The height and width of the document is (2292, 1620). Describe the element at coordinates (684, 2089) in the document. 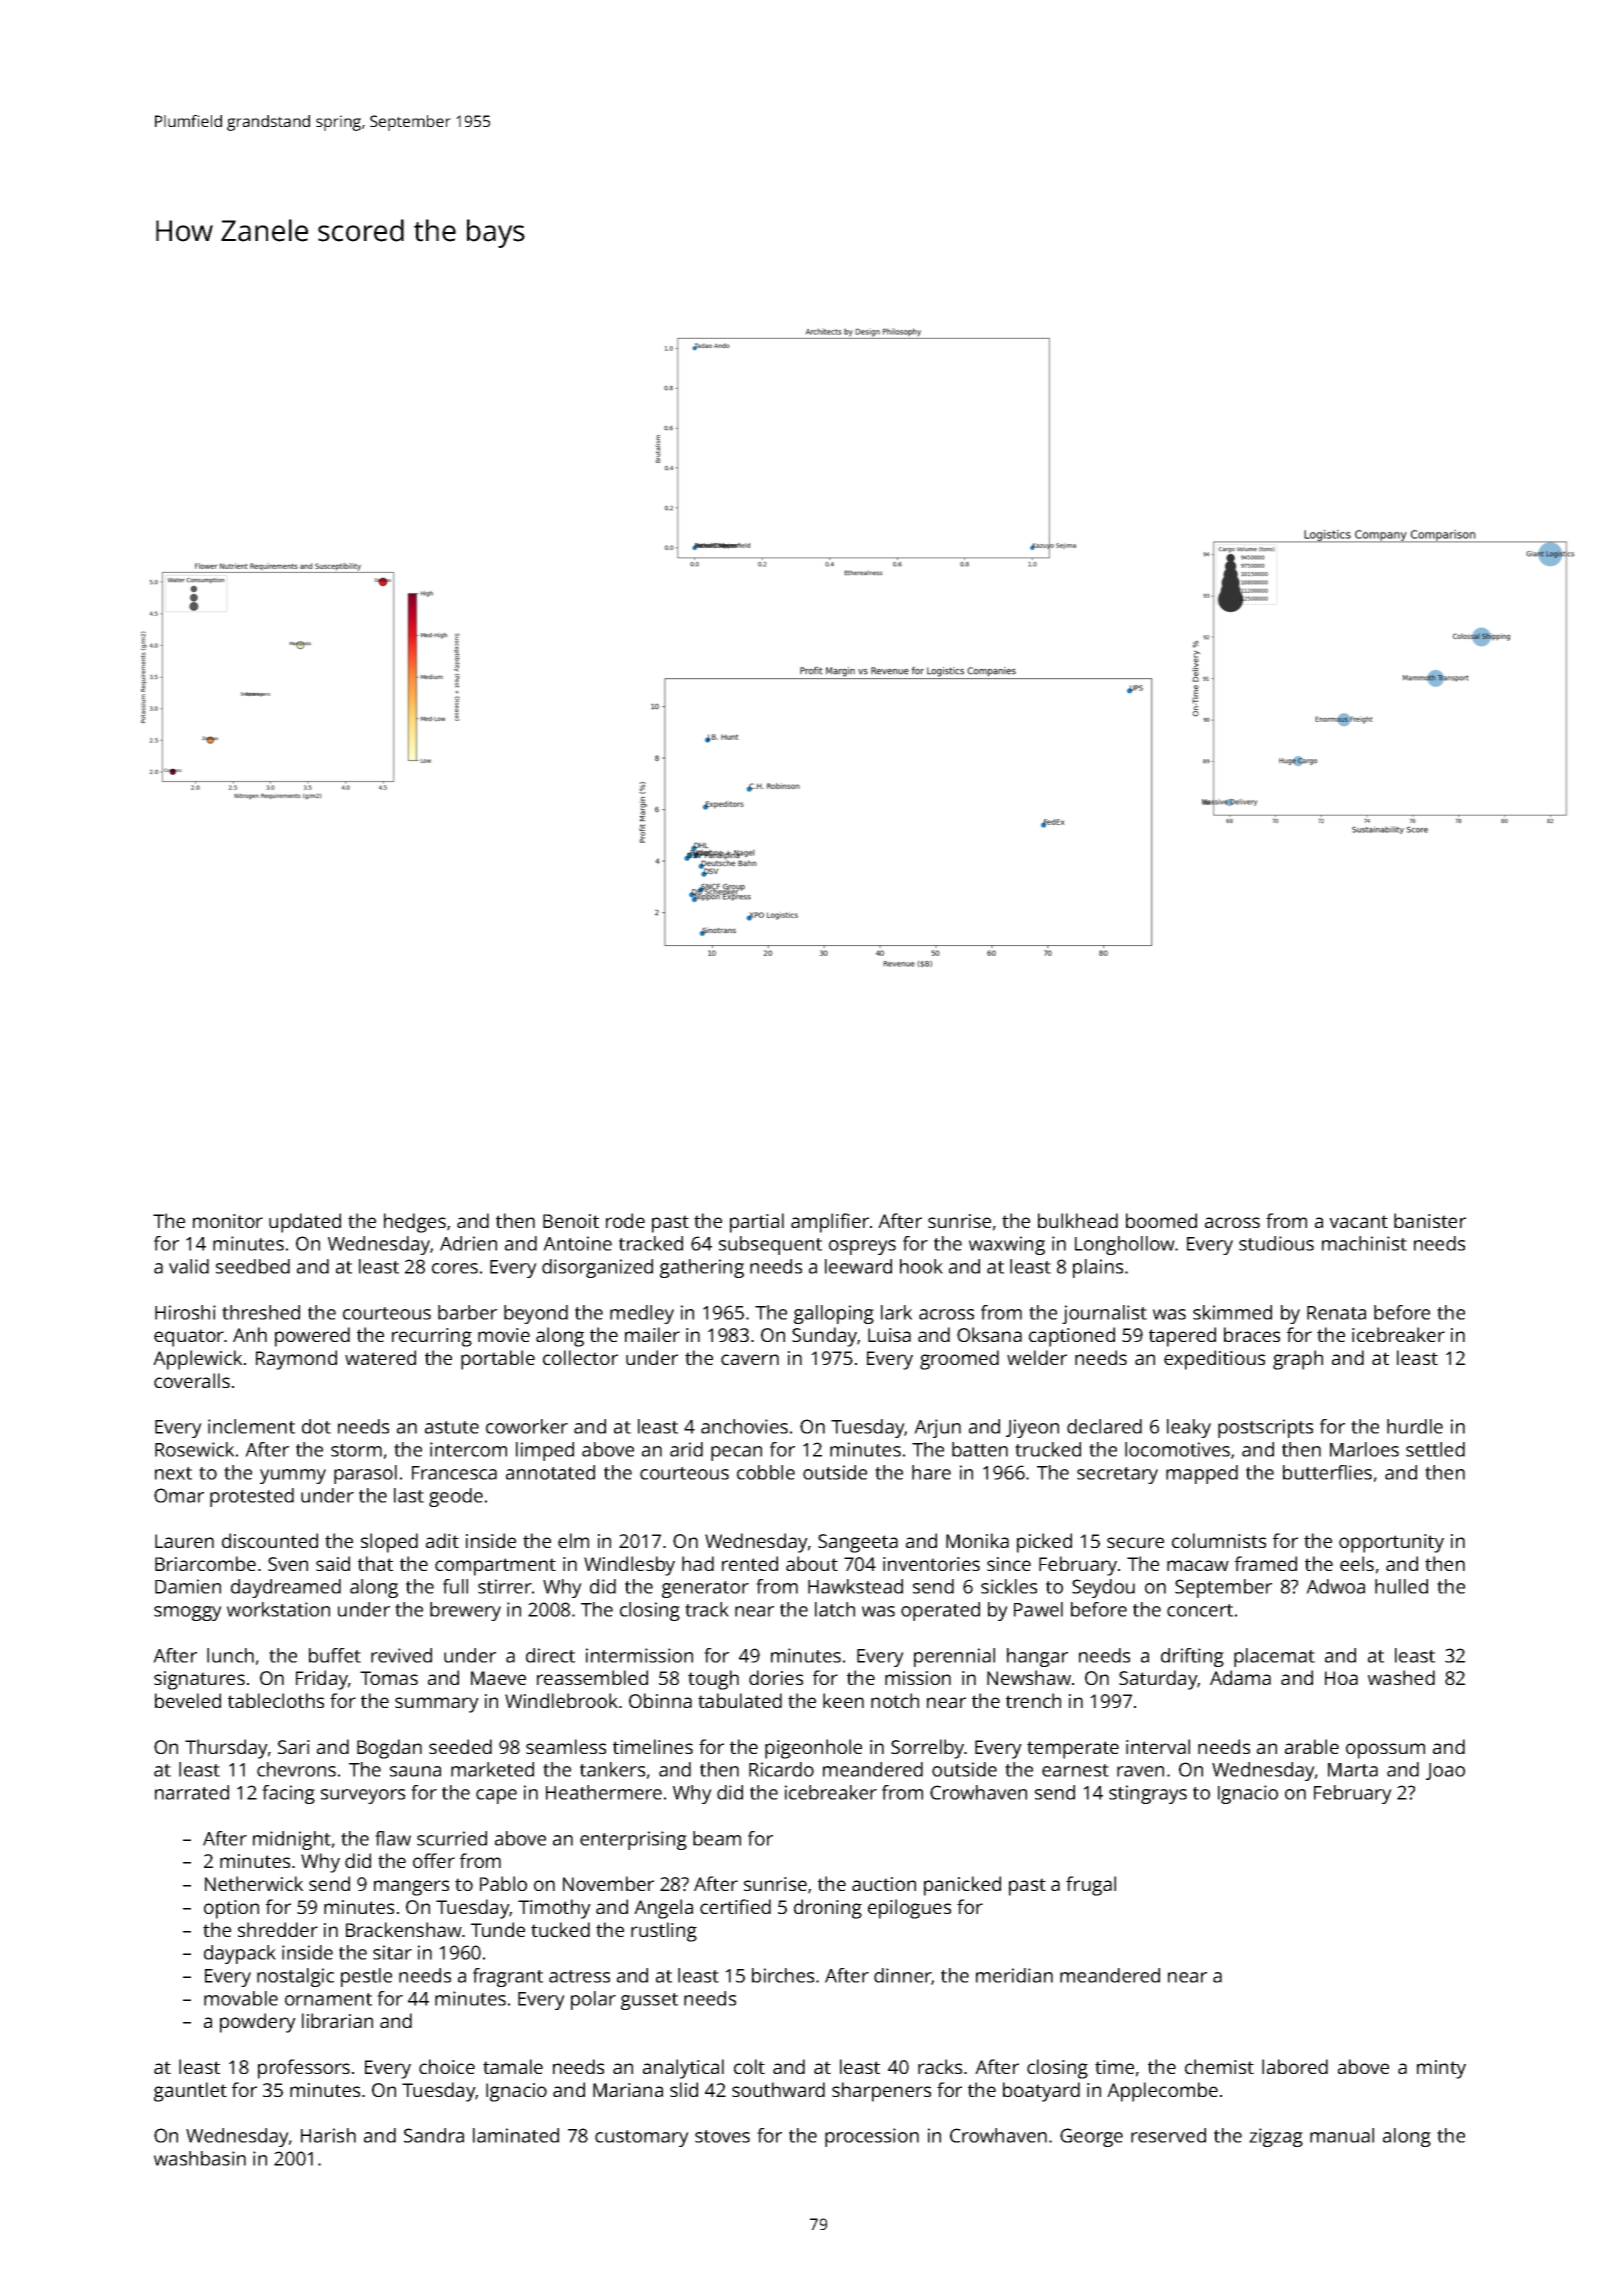

I see `slid` at that location.
